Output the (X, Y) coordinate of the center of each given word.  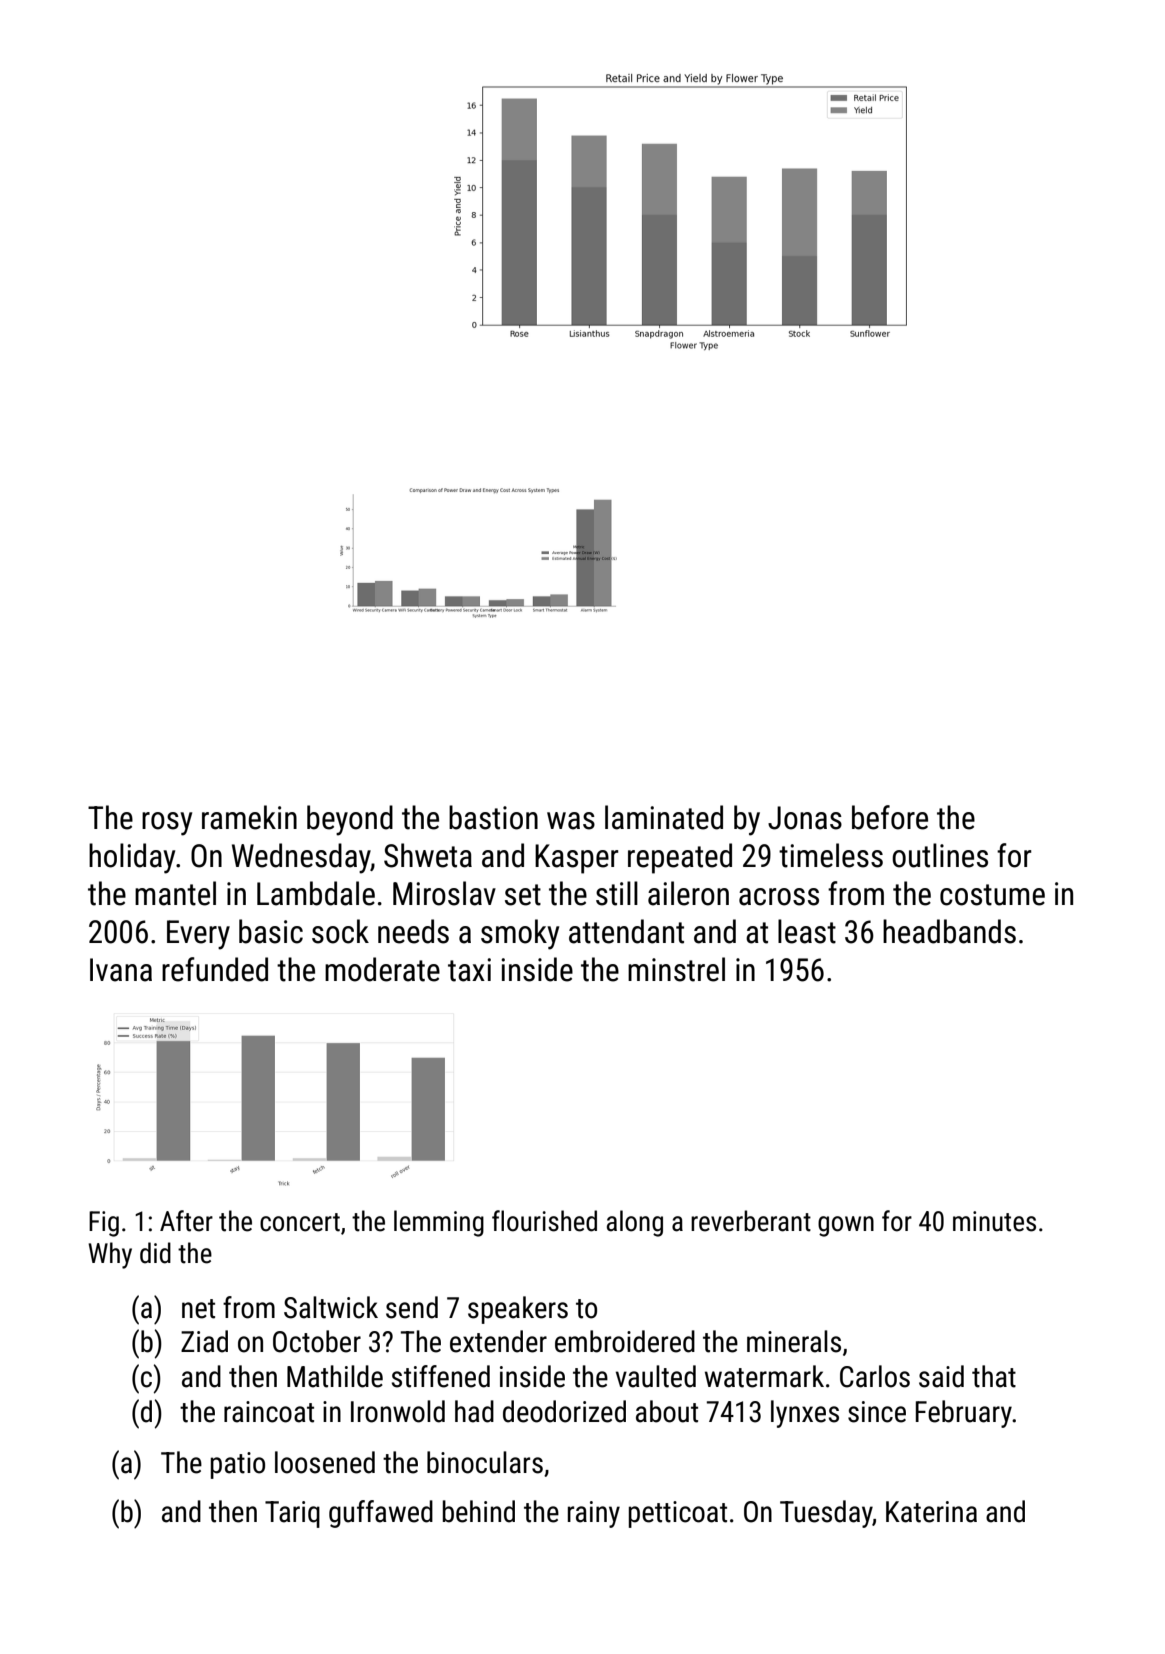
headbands (949, 931)
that (994, 1376)
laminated (664, 817)
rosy (167, 824)
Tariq (292, 1514)
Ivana (121, 970)
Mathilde (335, 1376)
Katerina (931, 1512)
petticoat (678, 1514)
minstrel (676, 969)
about (667, 1411)
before (890, 817)
